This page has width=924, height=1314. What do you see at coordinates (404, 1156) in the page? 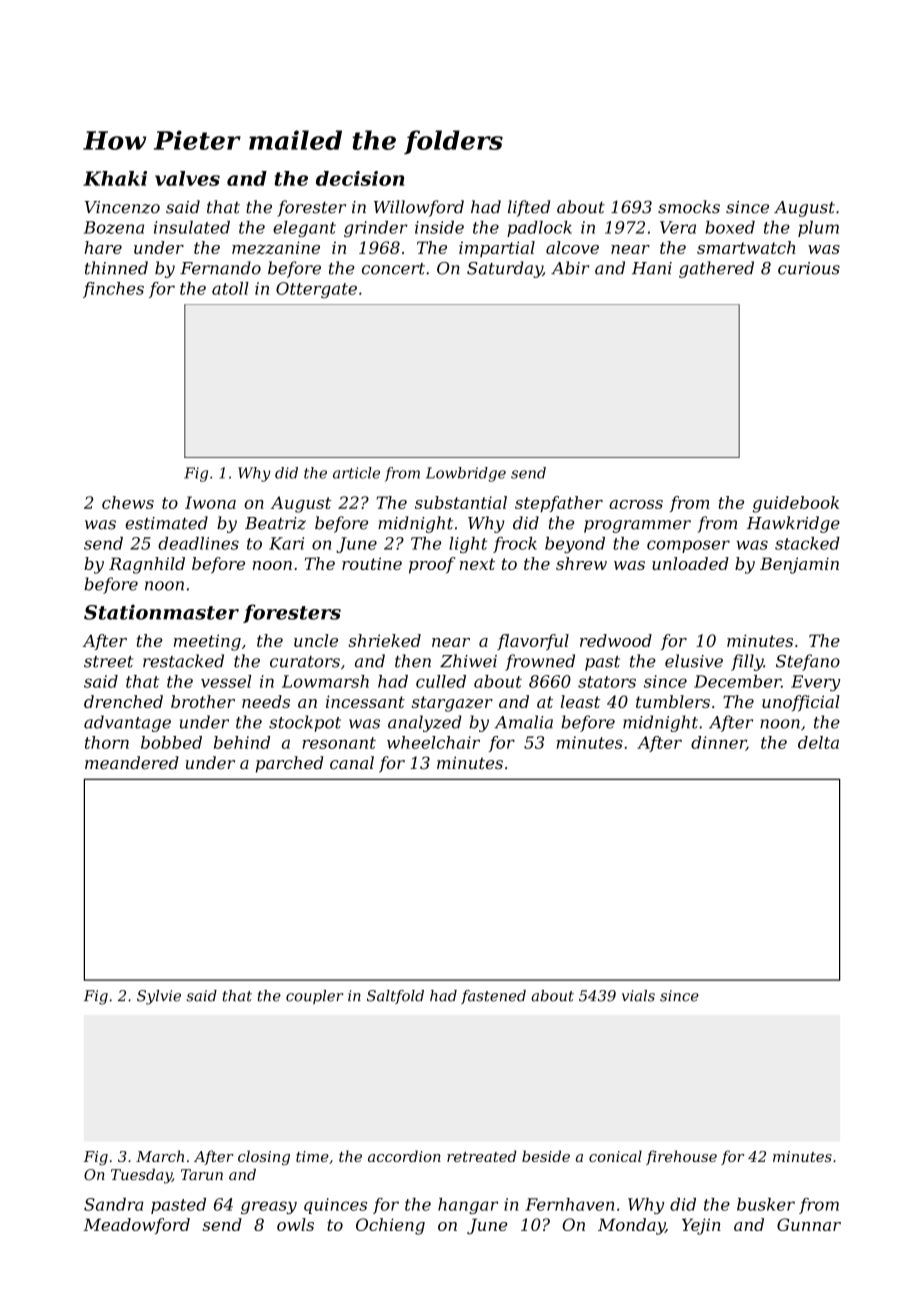
I see `accordion` at bounding box center [404, 1156].
